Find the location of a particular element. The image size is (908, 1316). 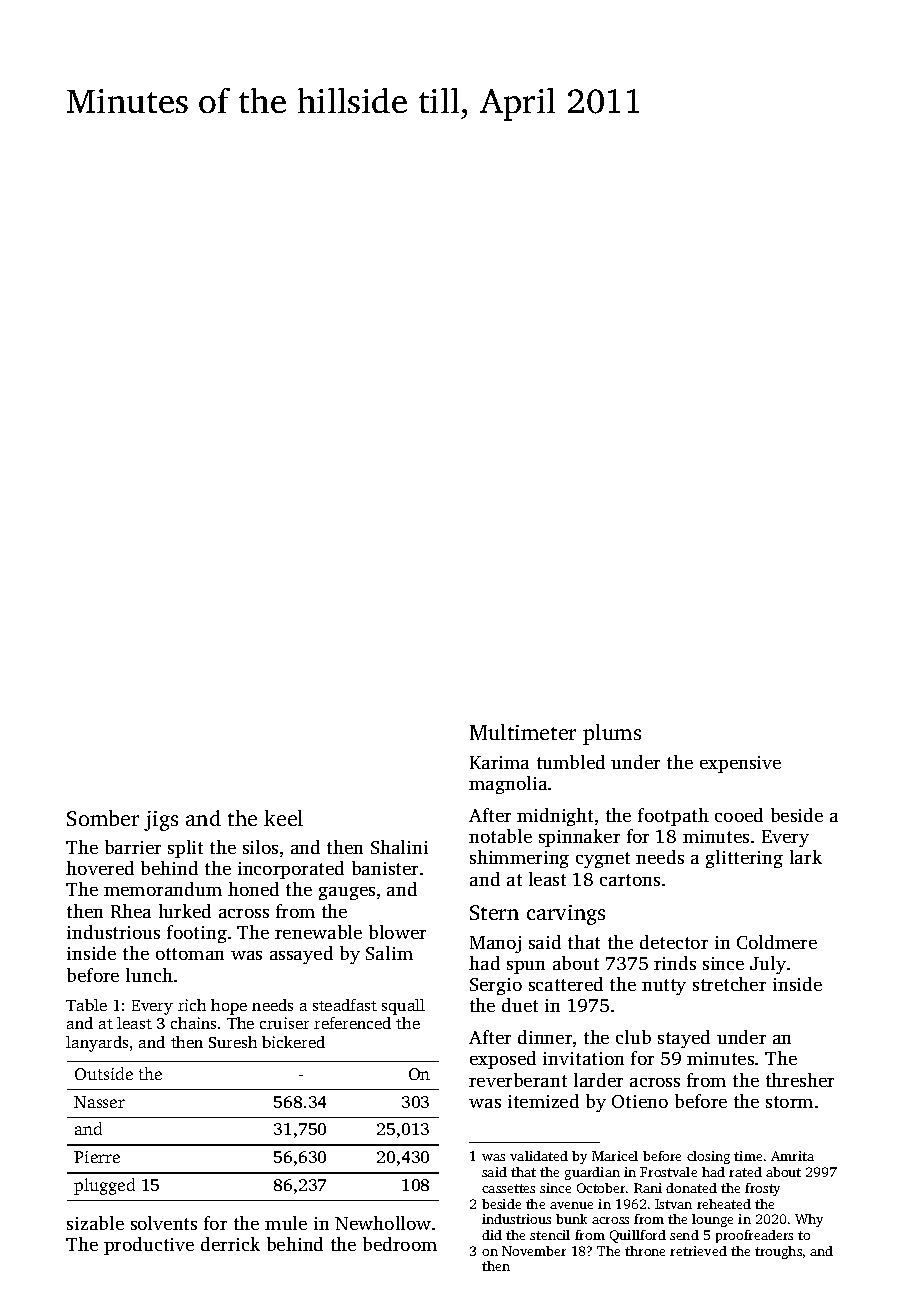

midnight is located at coordinates (555, 817).
